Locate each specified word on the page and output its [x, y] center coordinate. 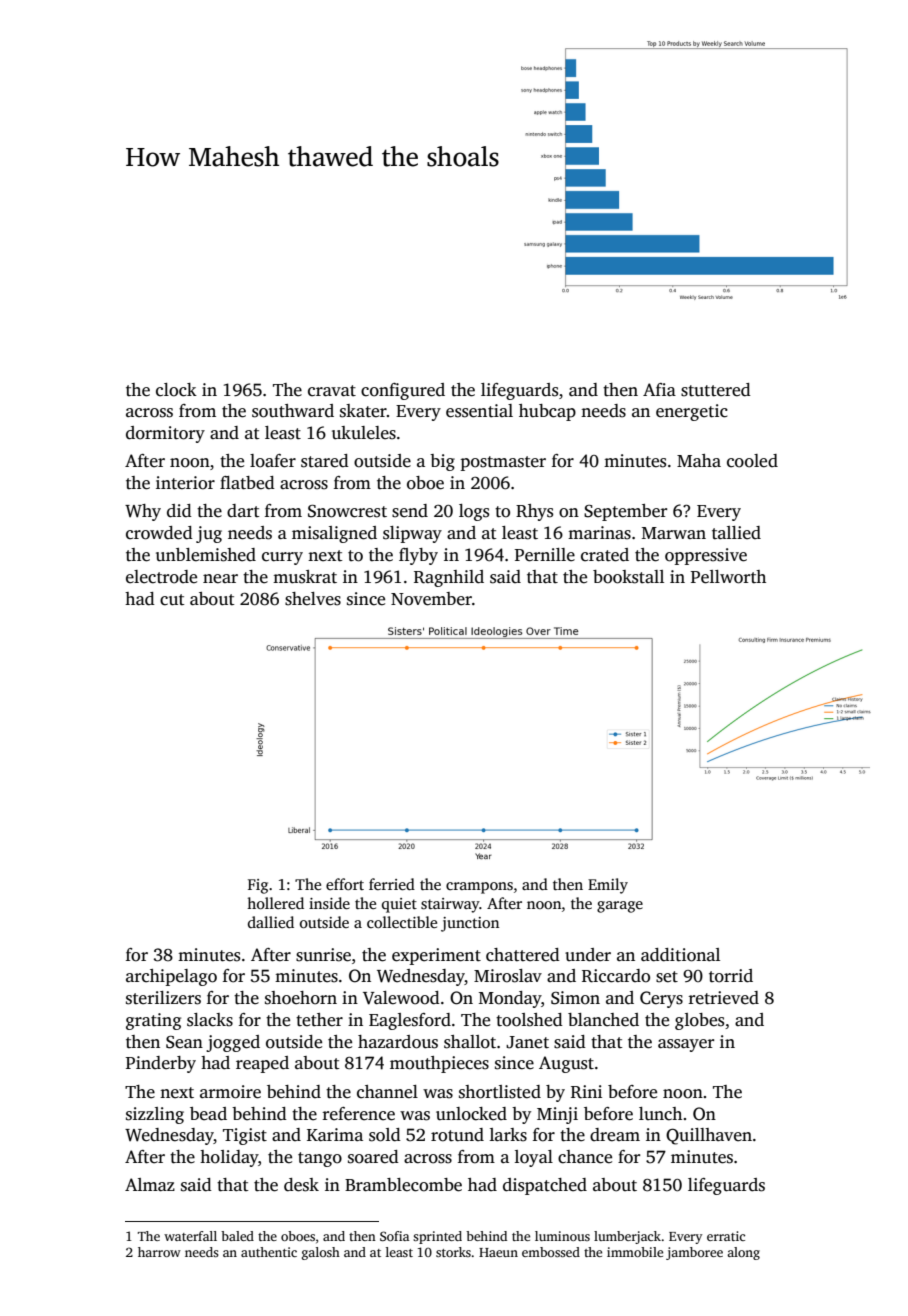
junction [470, 924]
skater [363, 411]
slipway [412, 534]
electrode [161, 577]
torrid [731, 976]
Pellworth [728, 577]
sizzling [155, 1115]
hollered [275, 903]
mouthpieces [439, 1064]
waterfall [190, 1236]
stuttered [716, 390]
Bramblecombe [403, 1185]
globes [699, 1021]
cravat [332, 391]
